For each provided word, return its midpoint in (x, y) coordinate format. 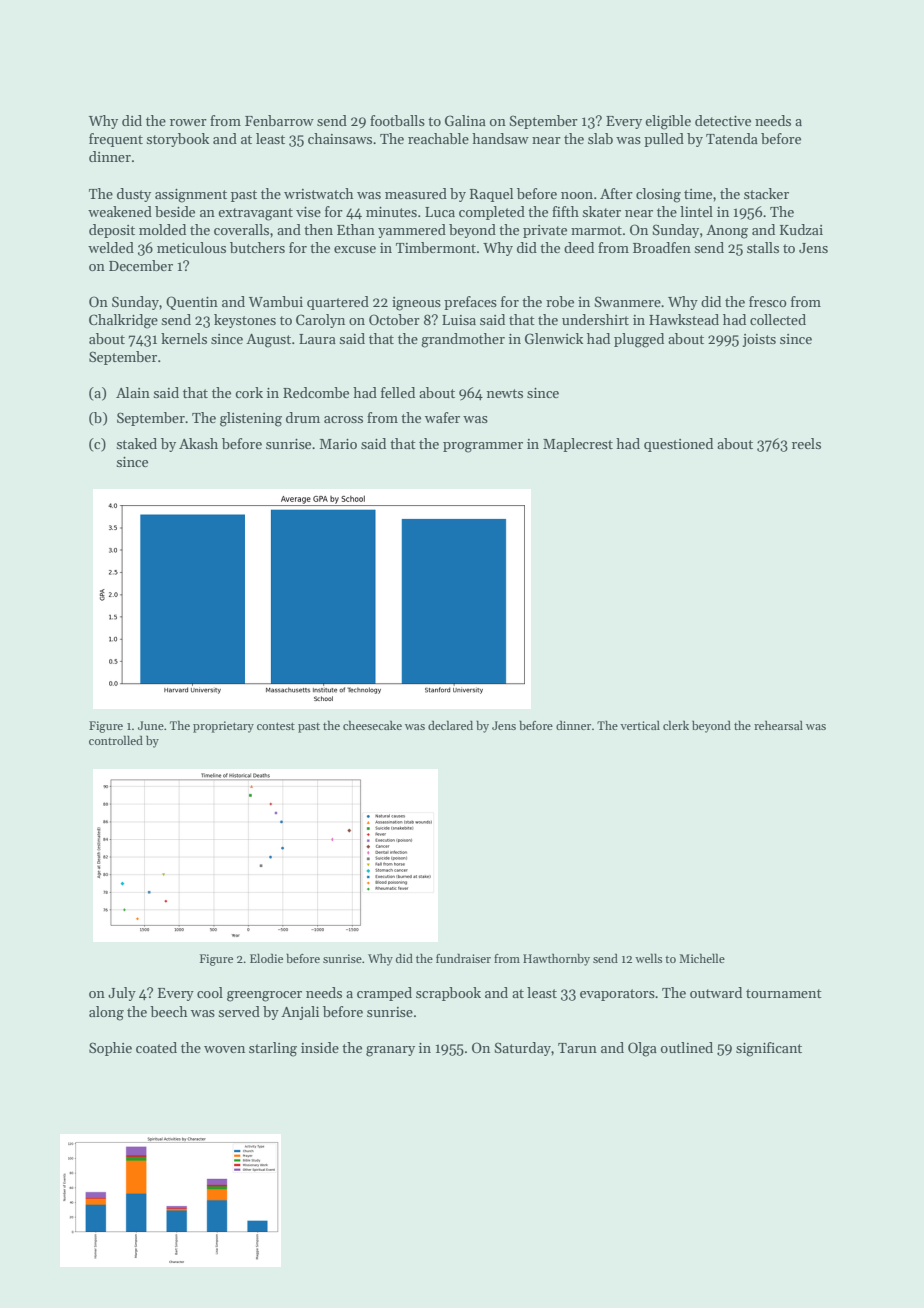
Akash (198, 443)
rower (188, 122)
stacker (766, 193)
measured (416, 193)
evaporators (617, 995)
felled (398, 392)
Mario (338, 444)
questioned (678, 445)
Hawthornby (556, 959)
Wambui (276, 301)
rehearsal (778, 725)
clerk (676, 725)
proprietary (223, 727)
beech (169, 1011)
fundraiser (463, 958)
